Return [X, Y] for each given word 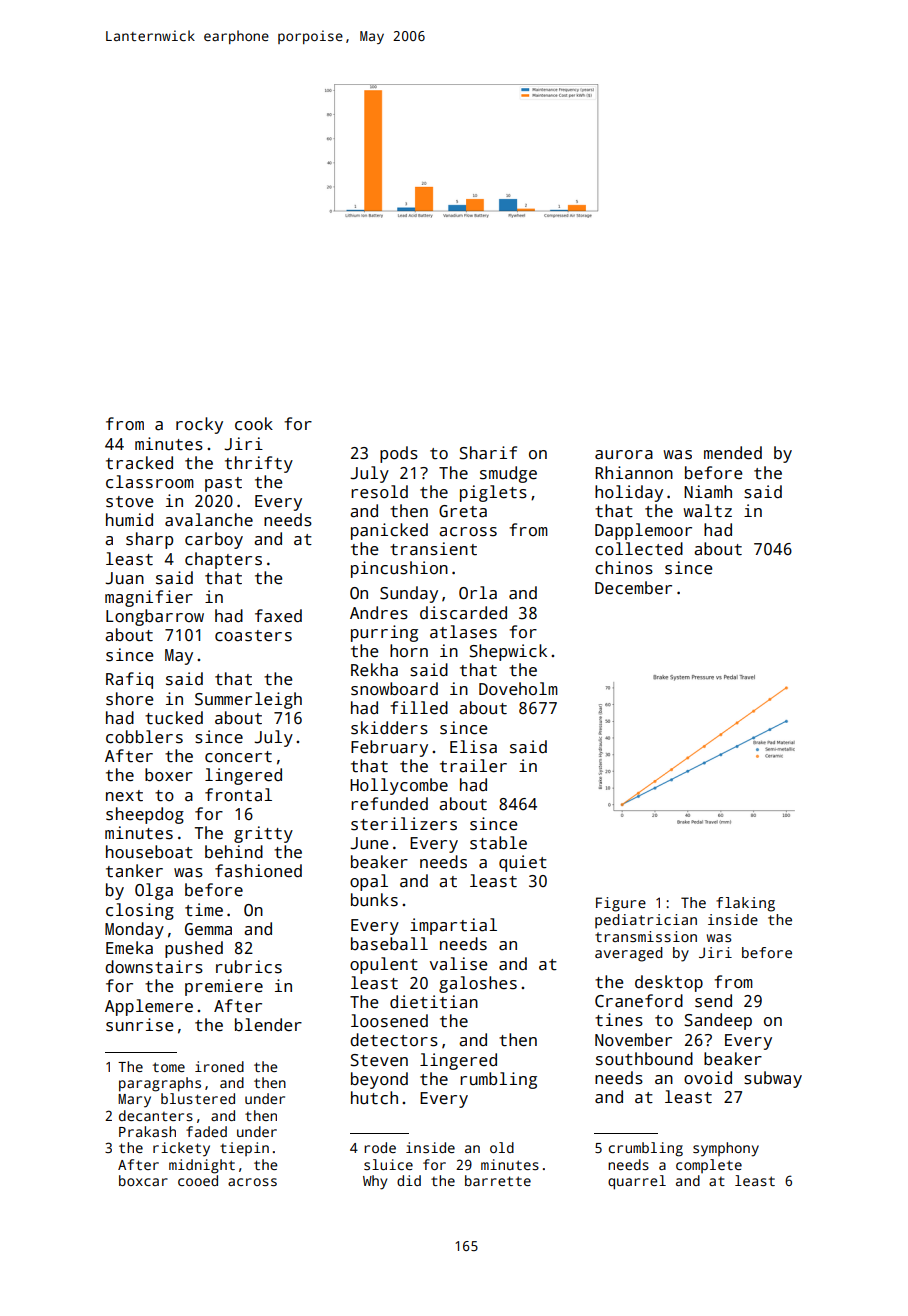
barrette [498, 1180]
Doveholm [518, 689]
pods [399, 454]
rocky [199, 425]
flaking [745, 904]
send [713, 1001]
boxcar [143, 1180]
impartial [453, 926]
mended [733, 453]
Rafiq [129, 680]
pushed [194, 949]
